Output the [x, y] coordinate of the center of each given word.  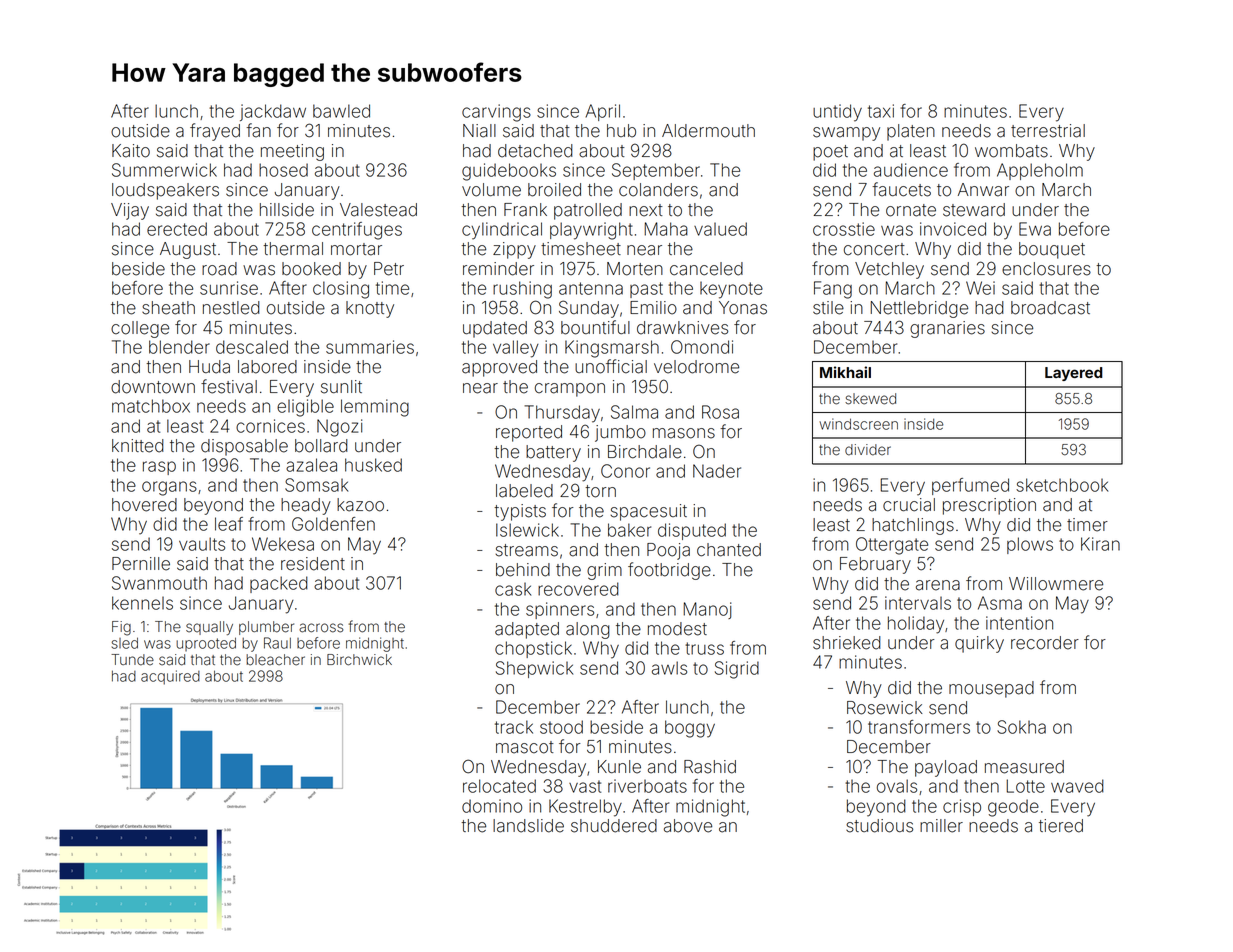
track [514, 727]
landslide [528, 826]
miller [941, 826]
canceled [706, 269]
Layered [1074, 374]
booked [311, 269]
